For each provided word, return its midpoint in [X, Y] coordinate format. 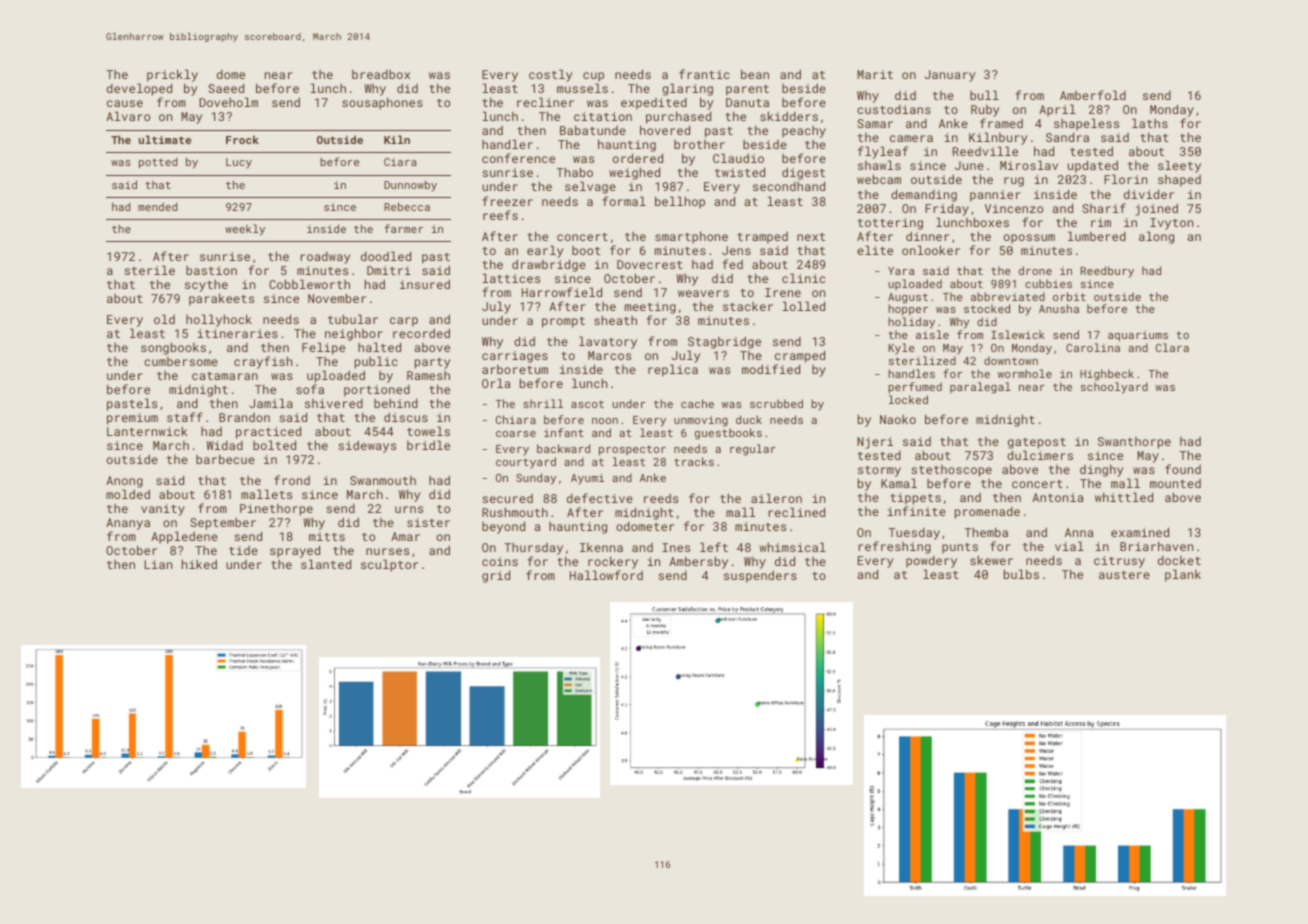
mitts [327, 536]
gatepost [1037, 443]
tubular [353, 319]
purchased [678, 117]
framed [1001, 123]
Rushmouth [515, 512]
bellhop [680, 202]
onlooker [931, 250]
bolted [274, 445]
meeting [650, 308]
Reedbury [1107, 272]
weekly [245, 230]
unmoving [701, 421]
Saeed [226, 88]
